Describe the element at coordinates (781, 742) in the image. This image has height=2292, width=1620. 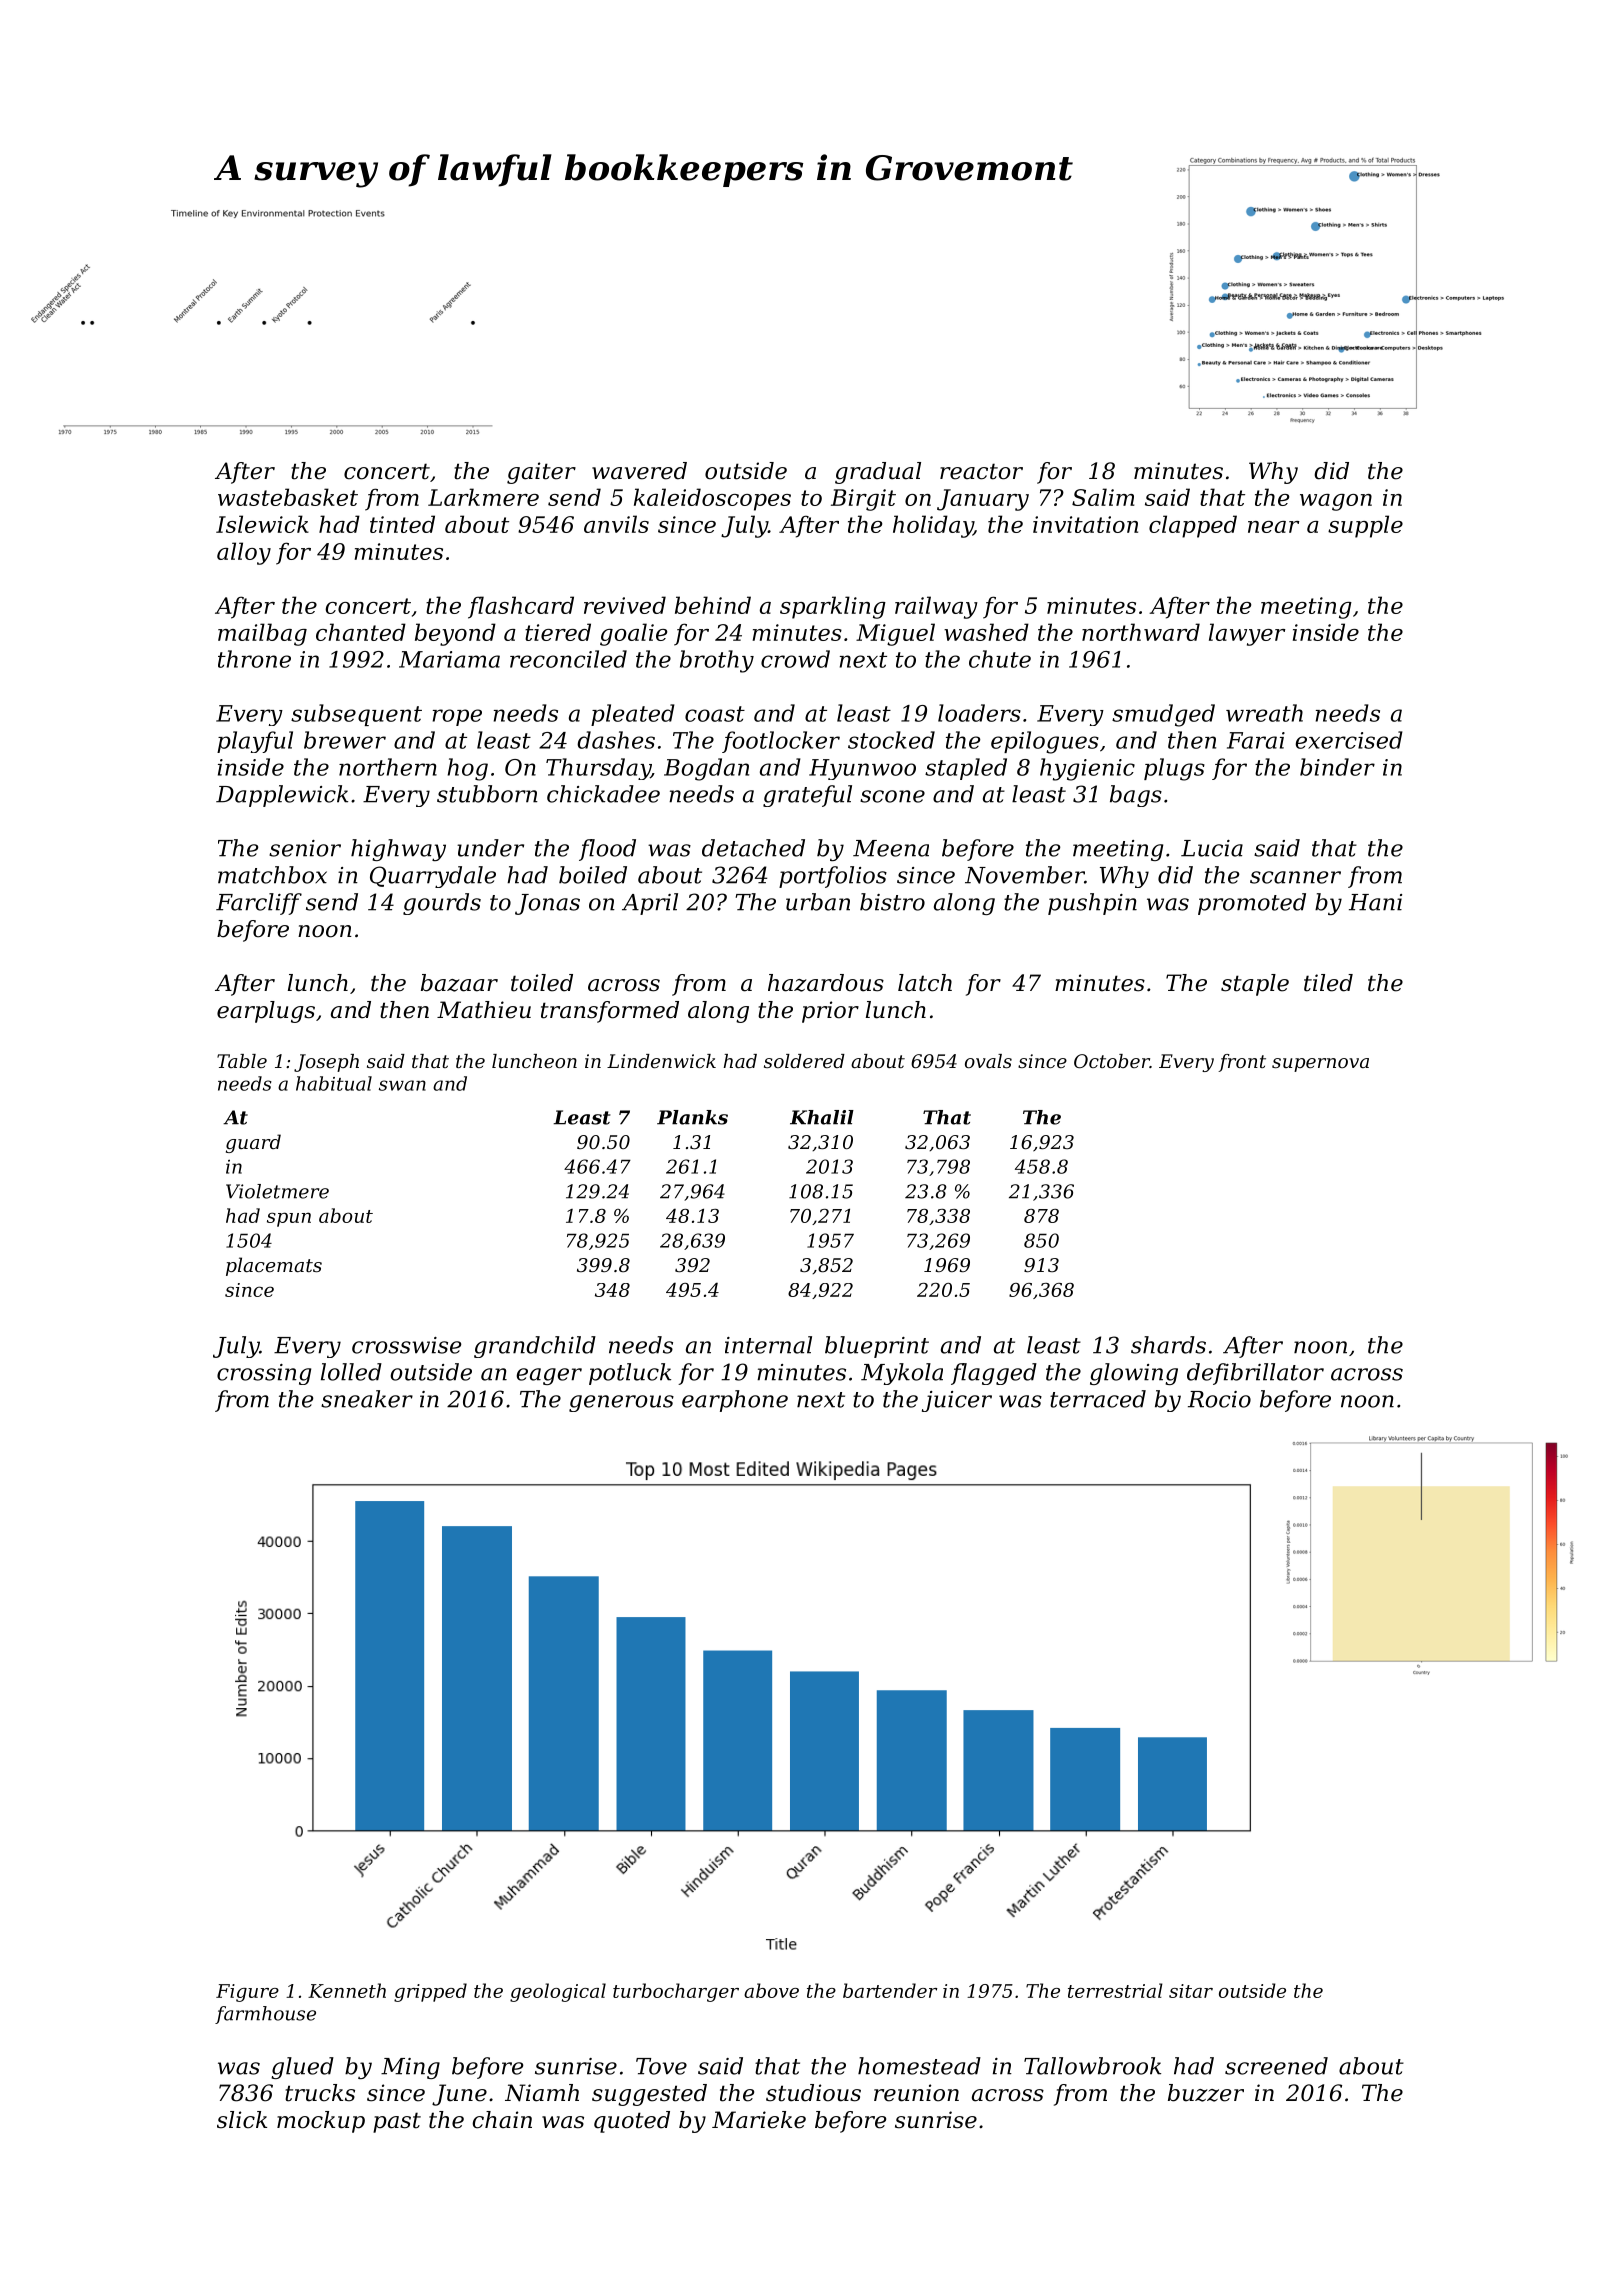
I see `footlocker` at that location.
